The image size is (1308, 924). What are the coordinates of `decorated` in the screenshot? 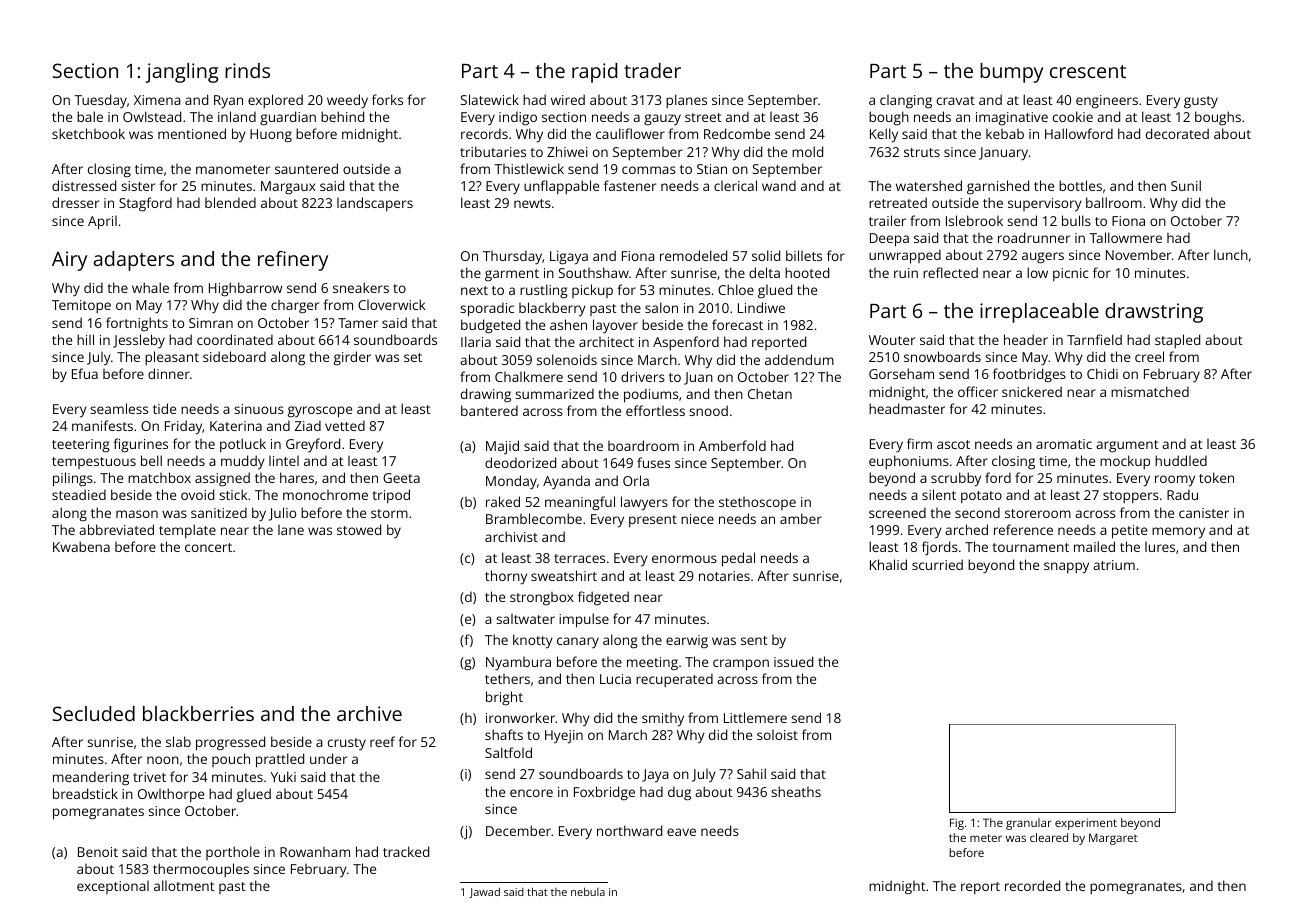 It's located at (1177, 133).
